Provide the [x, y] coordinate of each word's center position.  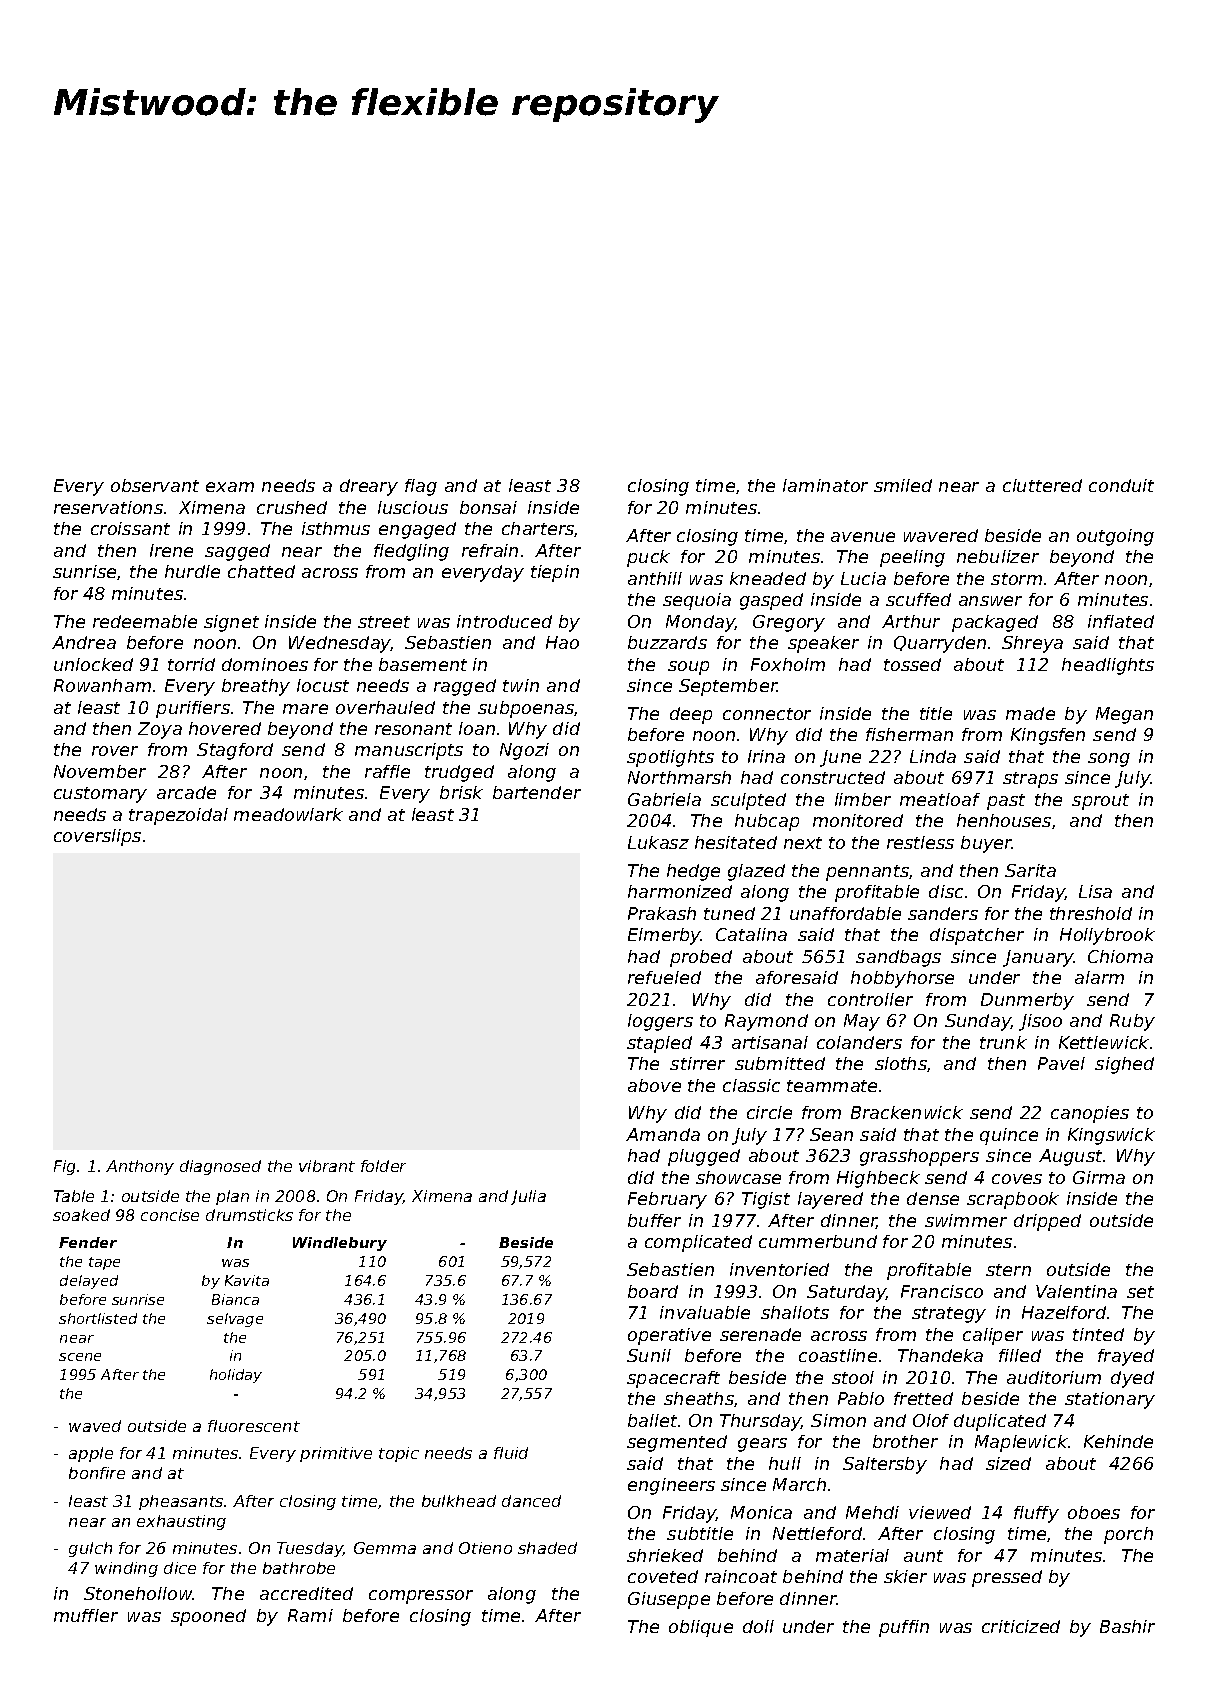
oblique [701, 1628]
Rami [310, 1615]
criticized [1021, 1626]
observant [155, 485]
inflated [1121, 621]
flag [421, 487]
